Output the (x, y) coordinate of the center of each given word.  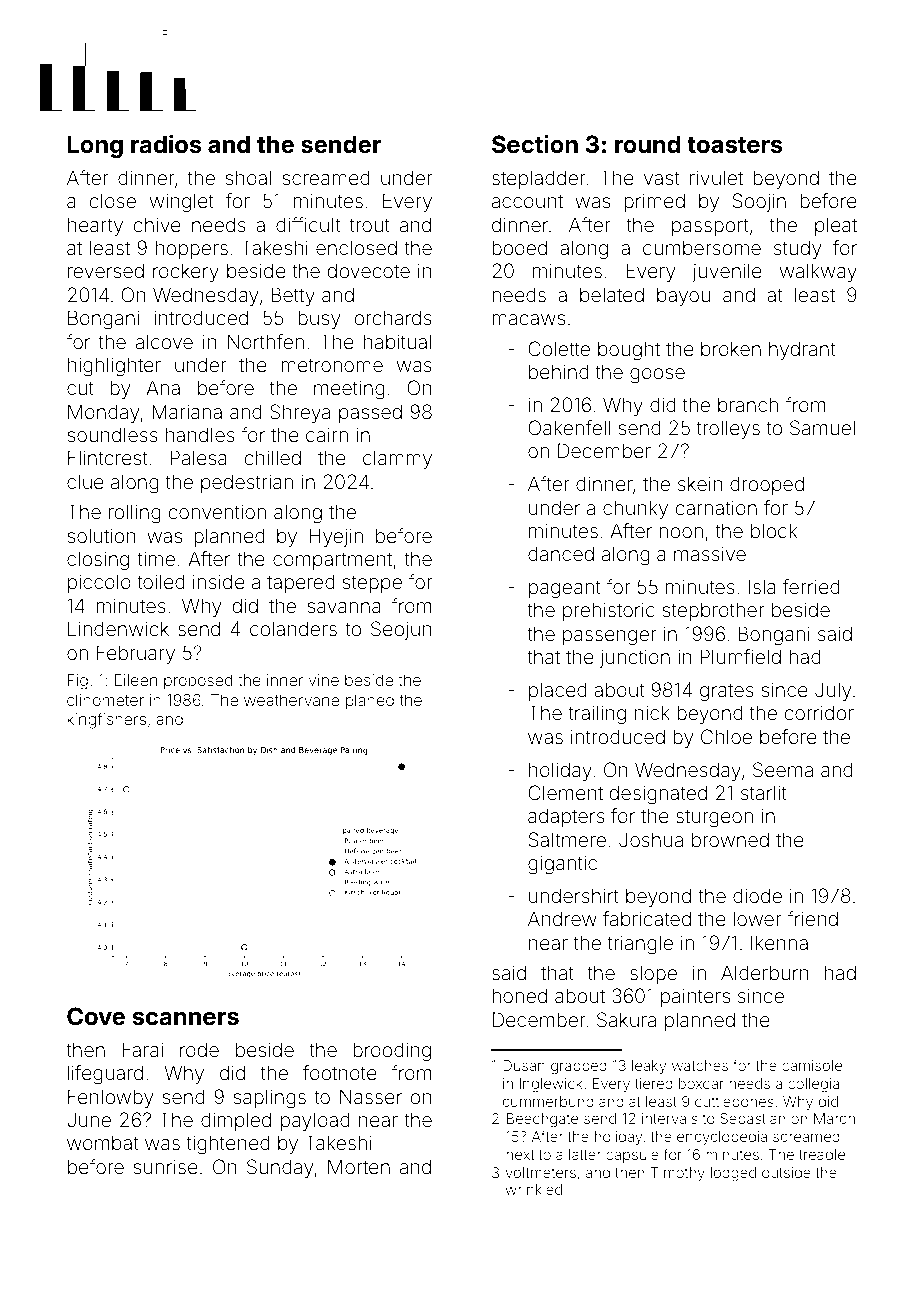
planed (370, 701)
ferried (811, 586)
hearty (95, 226)
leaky (649, 1067)
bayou (683, 297)
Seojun (401, 630)
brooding (392, 1052)
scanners (185, 1019)
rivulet (716, 177)
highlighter (114, 367)
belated (612, 294)
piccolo (99, 583)
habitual (397, 341)
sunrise (165, 1166)
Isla (762, 586)
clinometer (105, 700)
